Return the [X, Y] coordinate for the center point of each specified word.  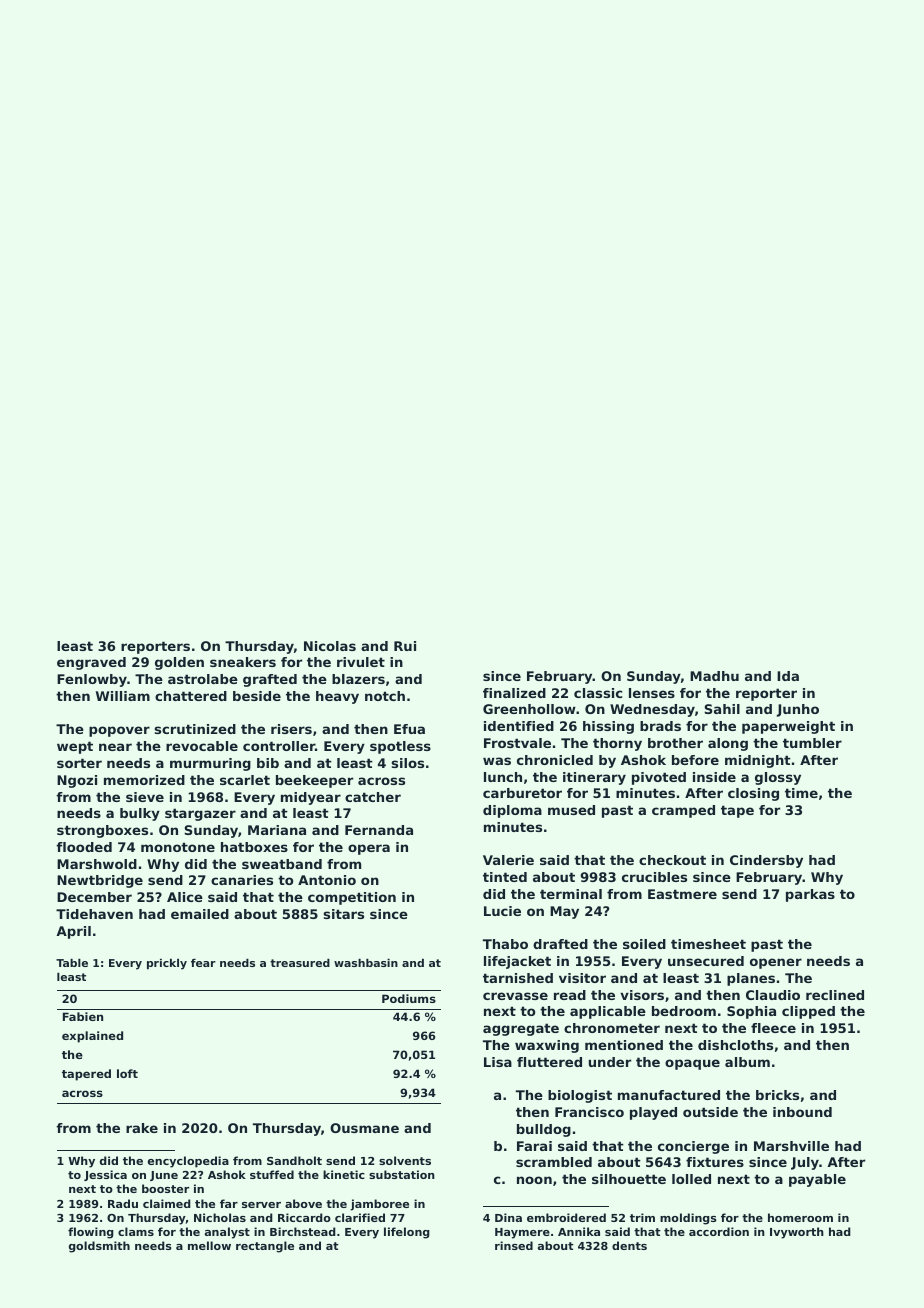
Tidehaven [94, 914]
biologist [580, 1096]
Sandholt [294, 1160]
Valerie [508, 860]
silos [408, 763]
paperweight [788, 727]
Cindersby [766, 861]
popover [119, 731]
